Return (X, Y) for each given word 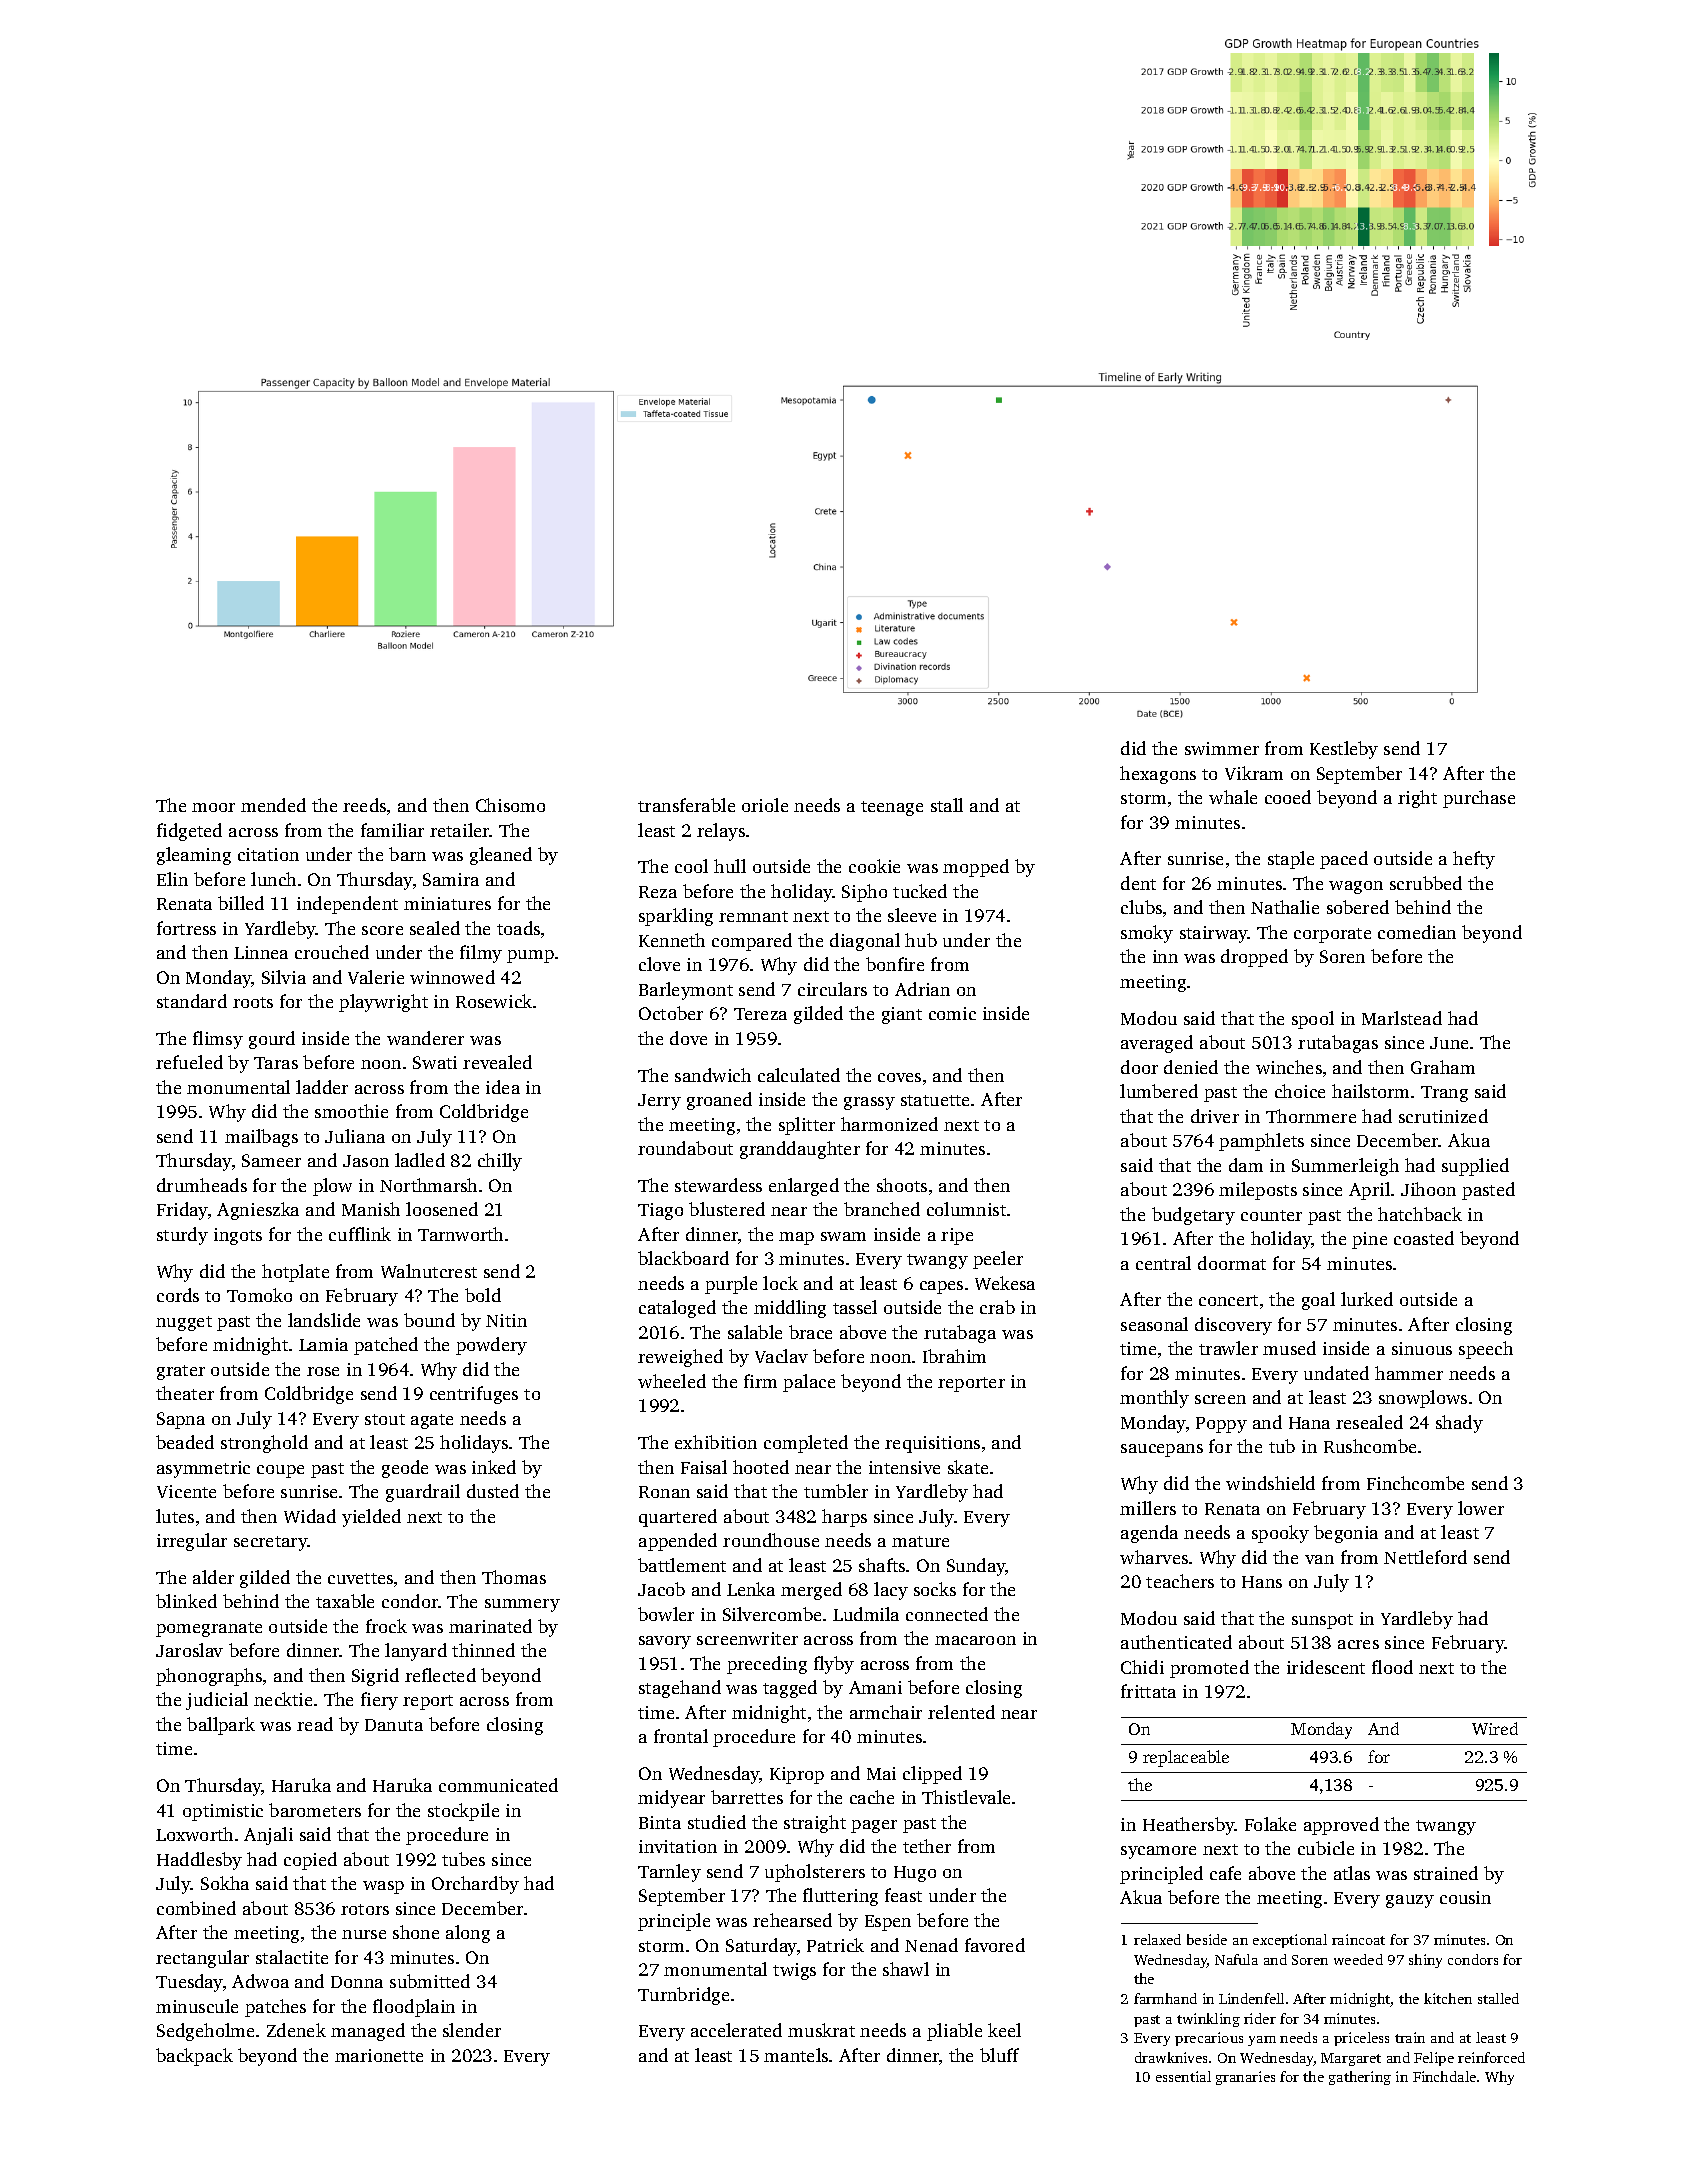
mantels (796, 2055)
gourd (272, 1040)
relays (721, 832)
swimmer (1222, 748)
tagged (790, 1689)
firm (760, 1381)
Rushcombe (1370, 1446)
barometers (315, 1810)
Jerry (659, 1102)
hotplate (295, 1273)
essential (1183, 2076)
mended (273, 805)
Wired (1495, 1728)
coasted (1424, 1238)
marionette (379, 2055)
